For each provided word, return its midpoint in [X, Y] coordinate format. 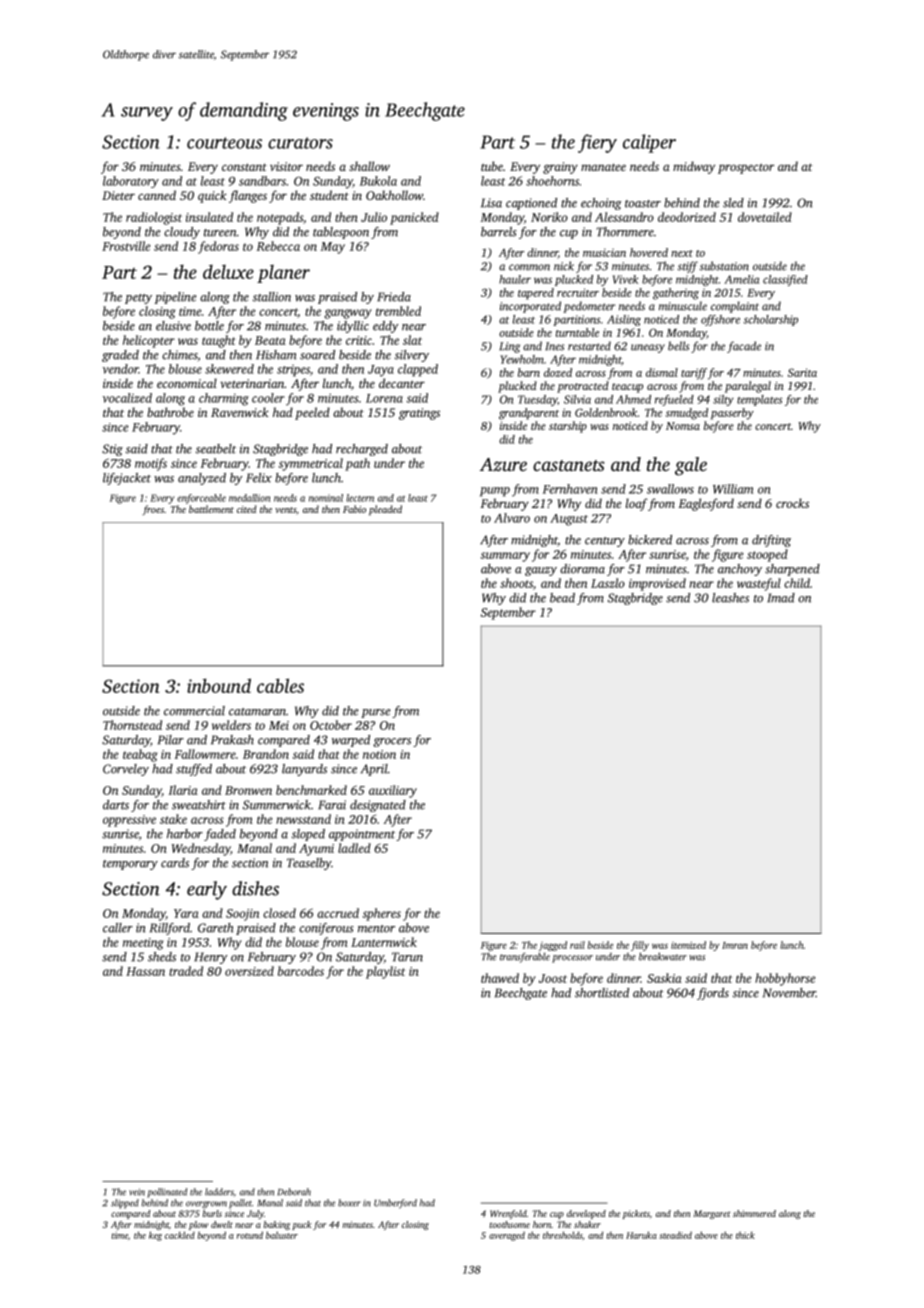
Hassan [145, 971]
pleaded [385, 510]
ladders [219, 1192]
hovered [649, 252]
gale [691, 466]
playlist [385, 972]
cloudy [182, 233]
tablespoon [341, 233]
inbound [219, 685]
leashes [730, 598]
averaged [507, 1236]
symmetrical [311, 464]
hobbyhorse [785, 979]
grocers [392, 742]
